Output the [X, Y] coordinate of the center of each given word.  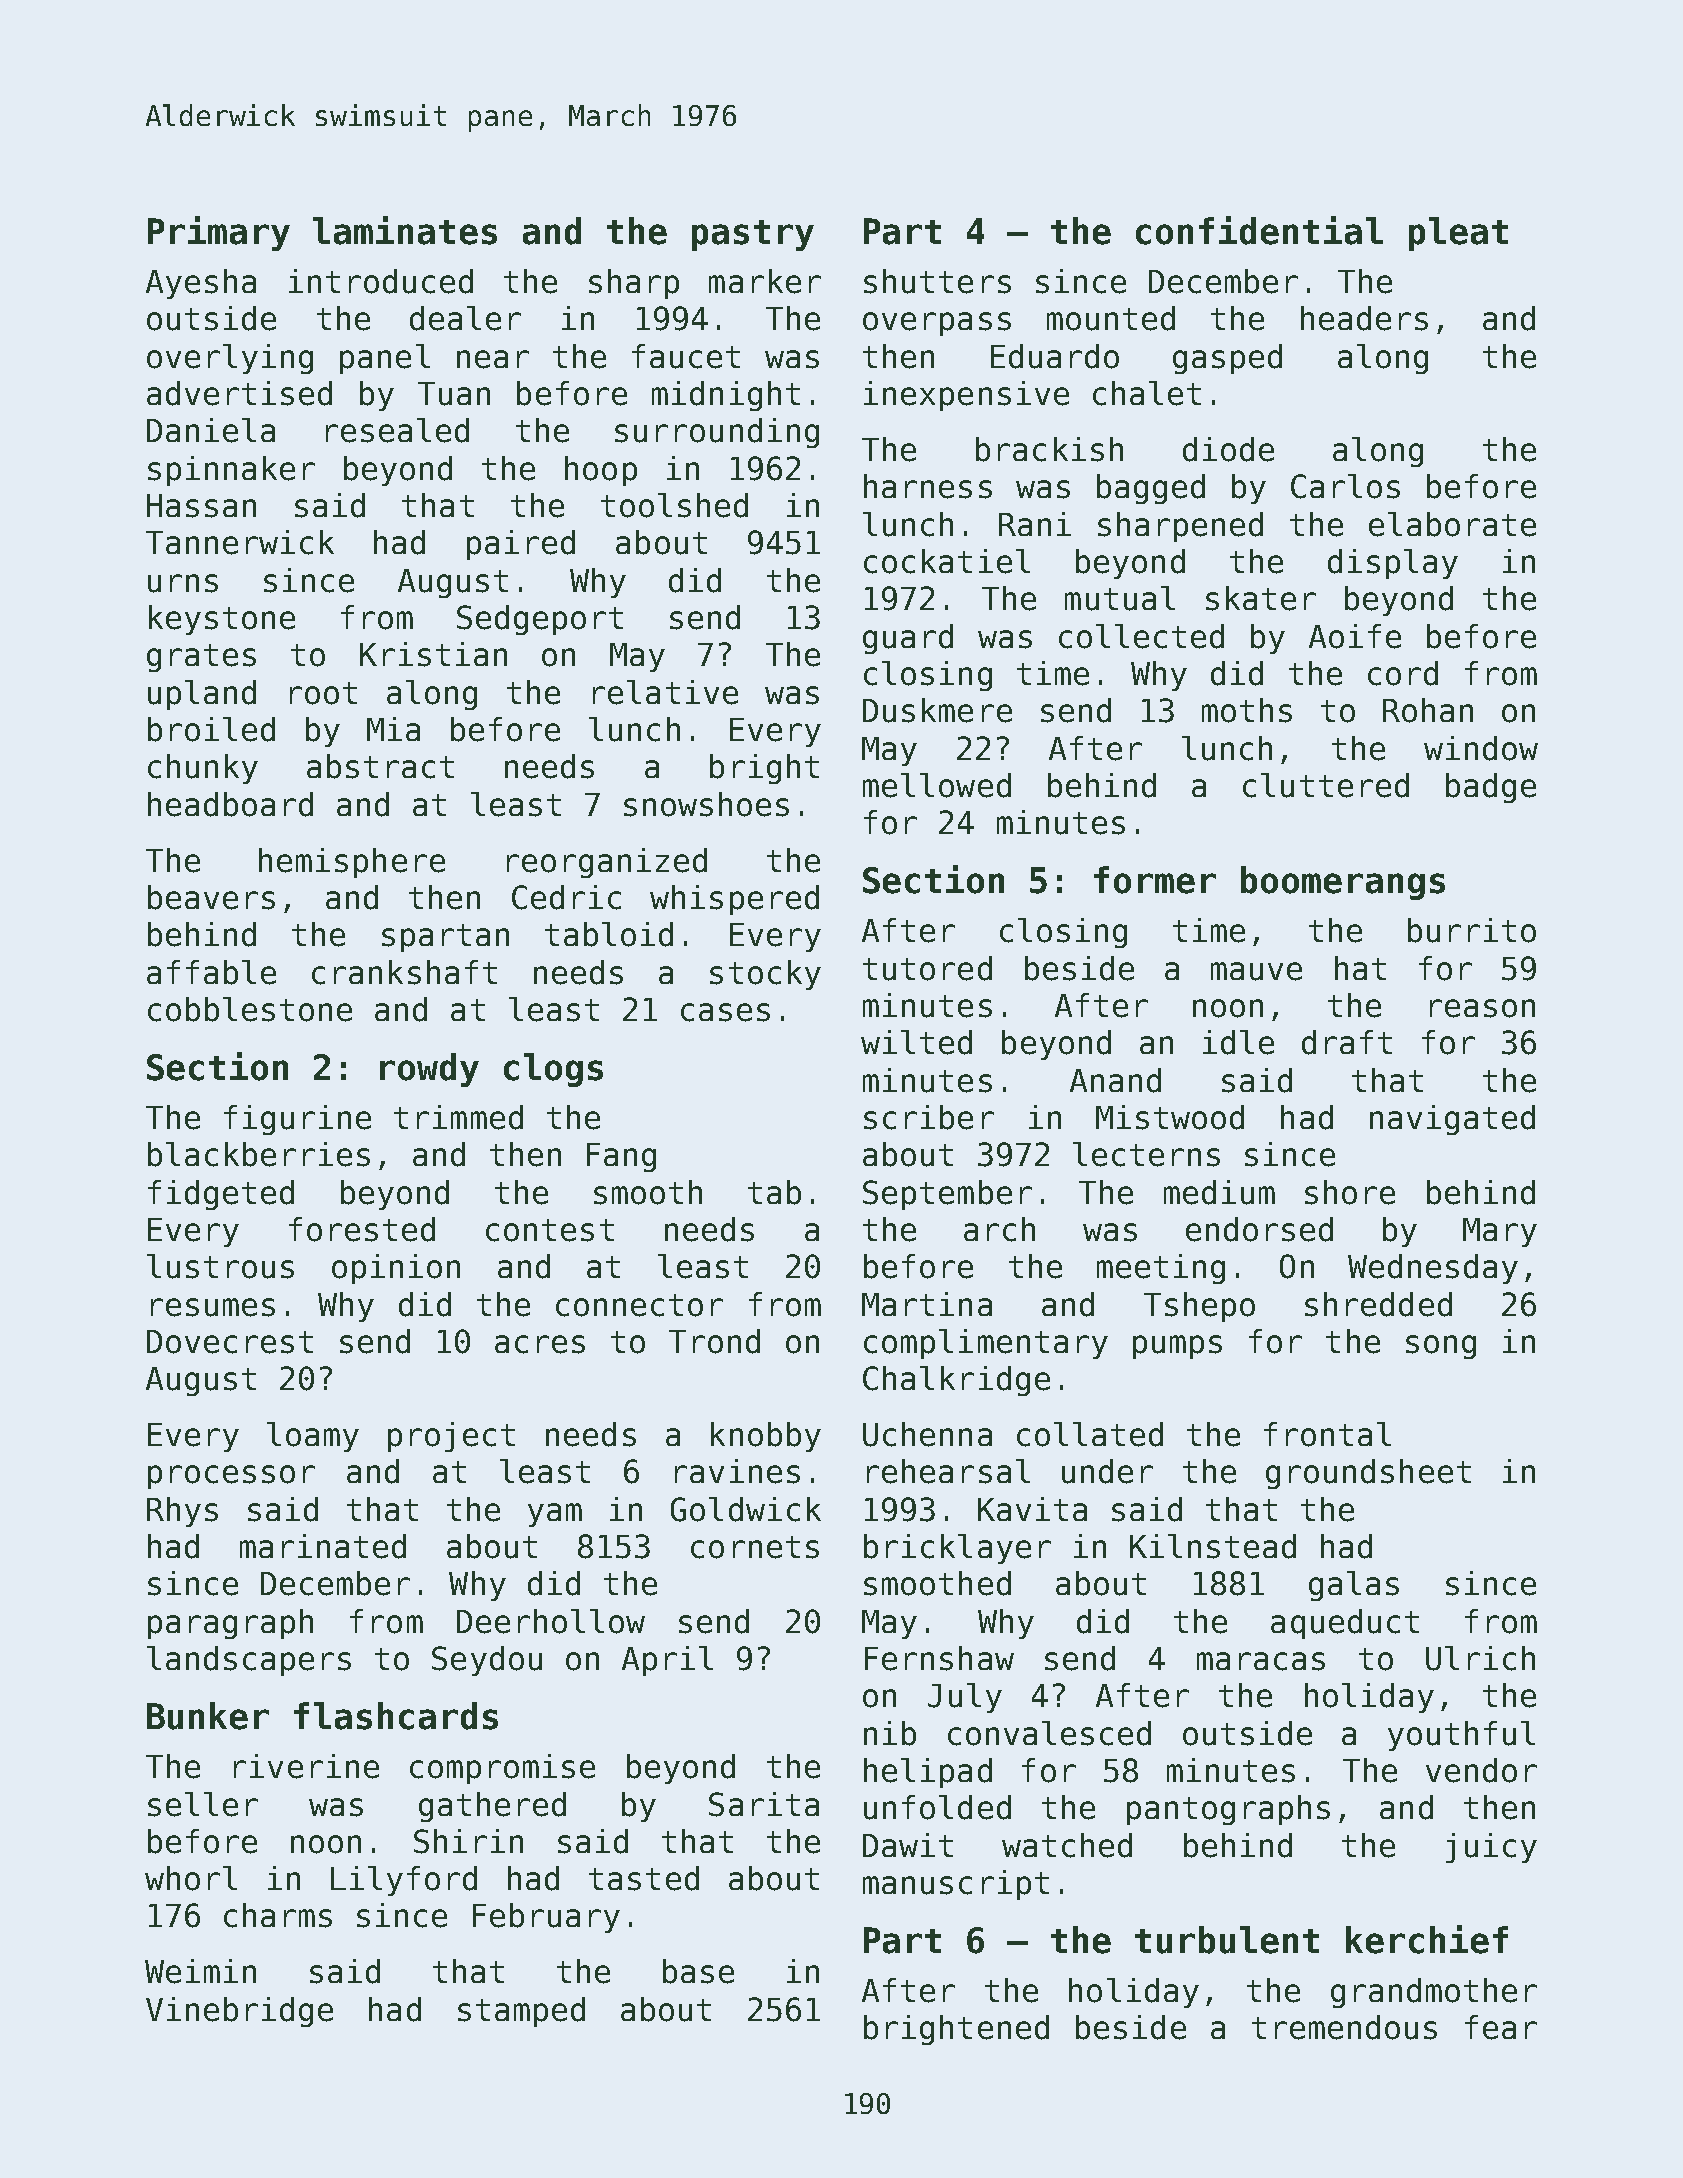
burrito [1472, 930]
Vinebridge [239, 2012]
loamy [313, 1437]
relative [665, 692]
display [1393, 564]
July [965, 1698]
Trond [714, 1341]
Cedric [566, 897]
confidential [1259, 230]
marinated [323, 1546]
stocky [765, 975]
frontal [1327, 1434]
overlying [230, 359]
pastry [753, 235]
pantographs [1228, 1810]
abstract [380, 766]
